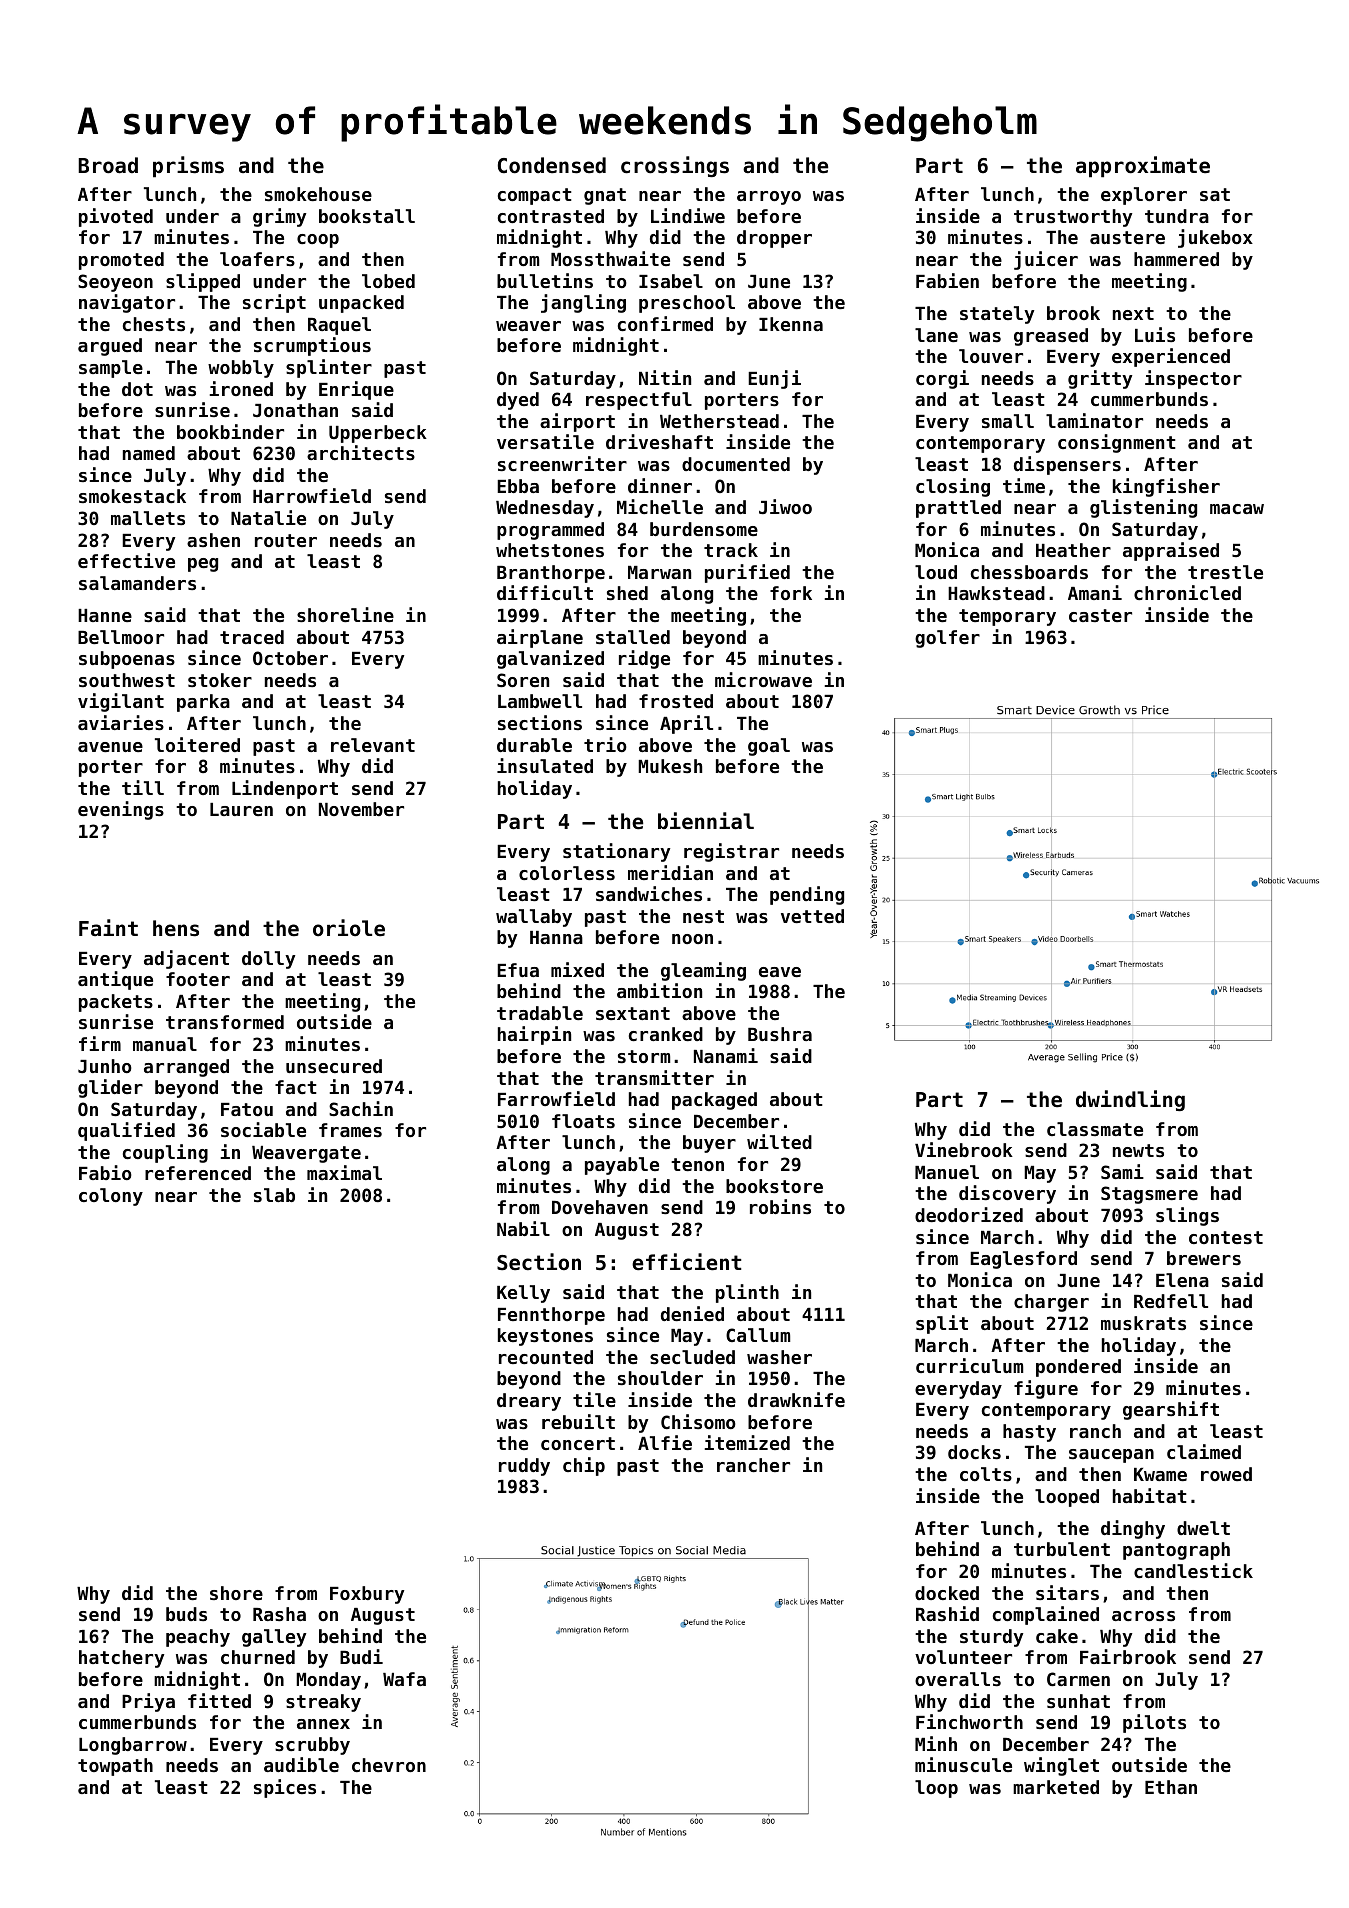 The height and width of the screenshot is (1908, 1349). What do you see at coordinates (121, 810) in the screenshot?
I see `evenings` at bounding box center [121, 810].
